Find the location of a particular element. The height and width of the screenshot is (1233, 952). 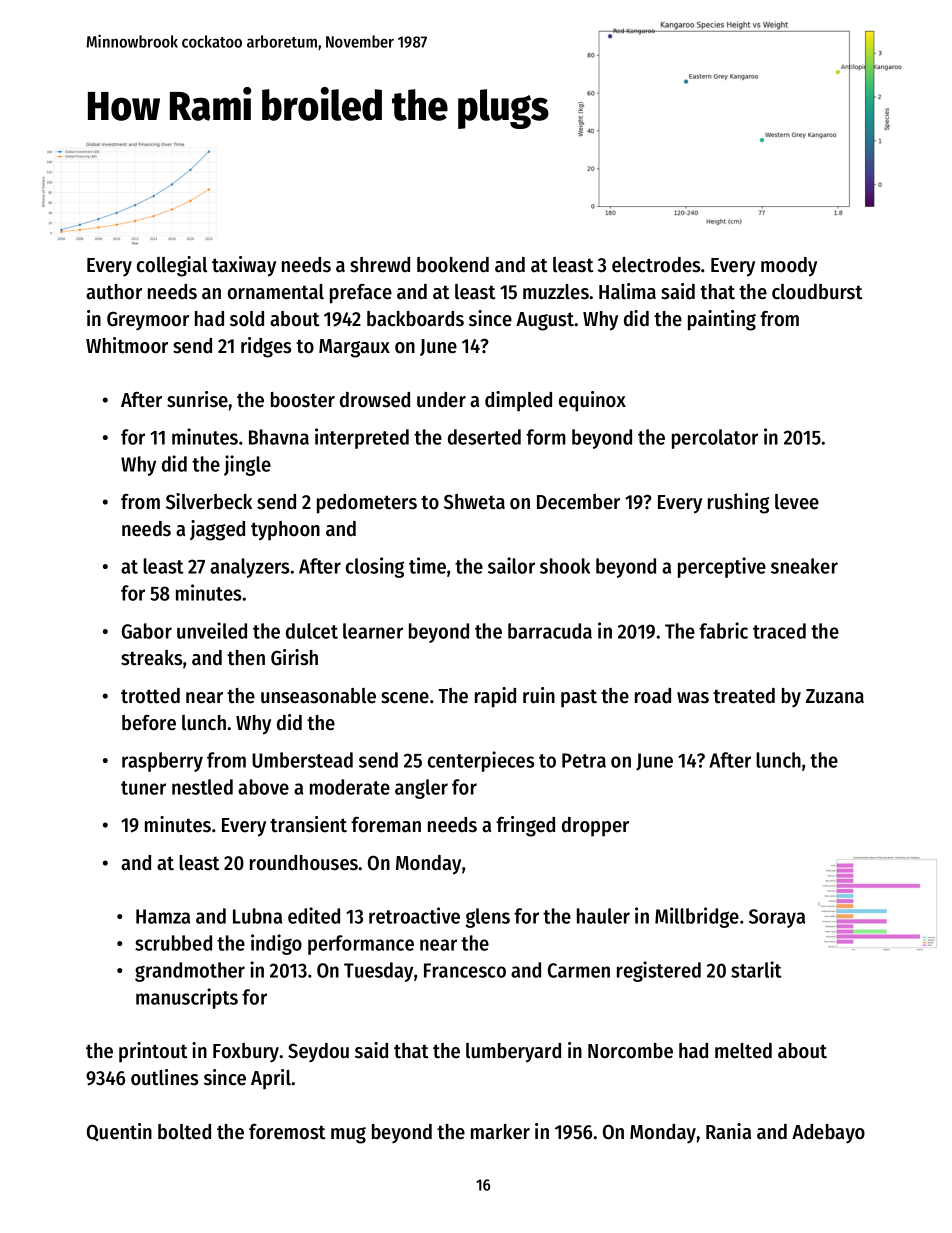

author is located at coordinates (114, 292).
